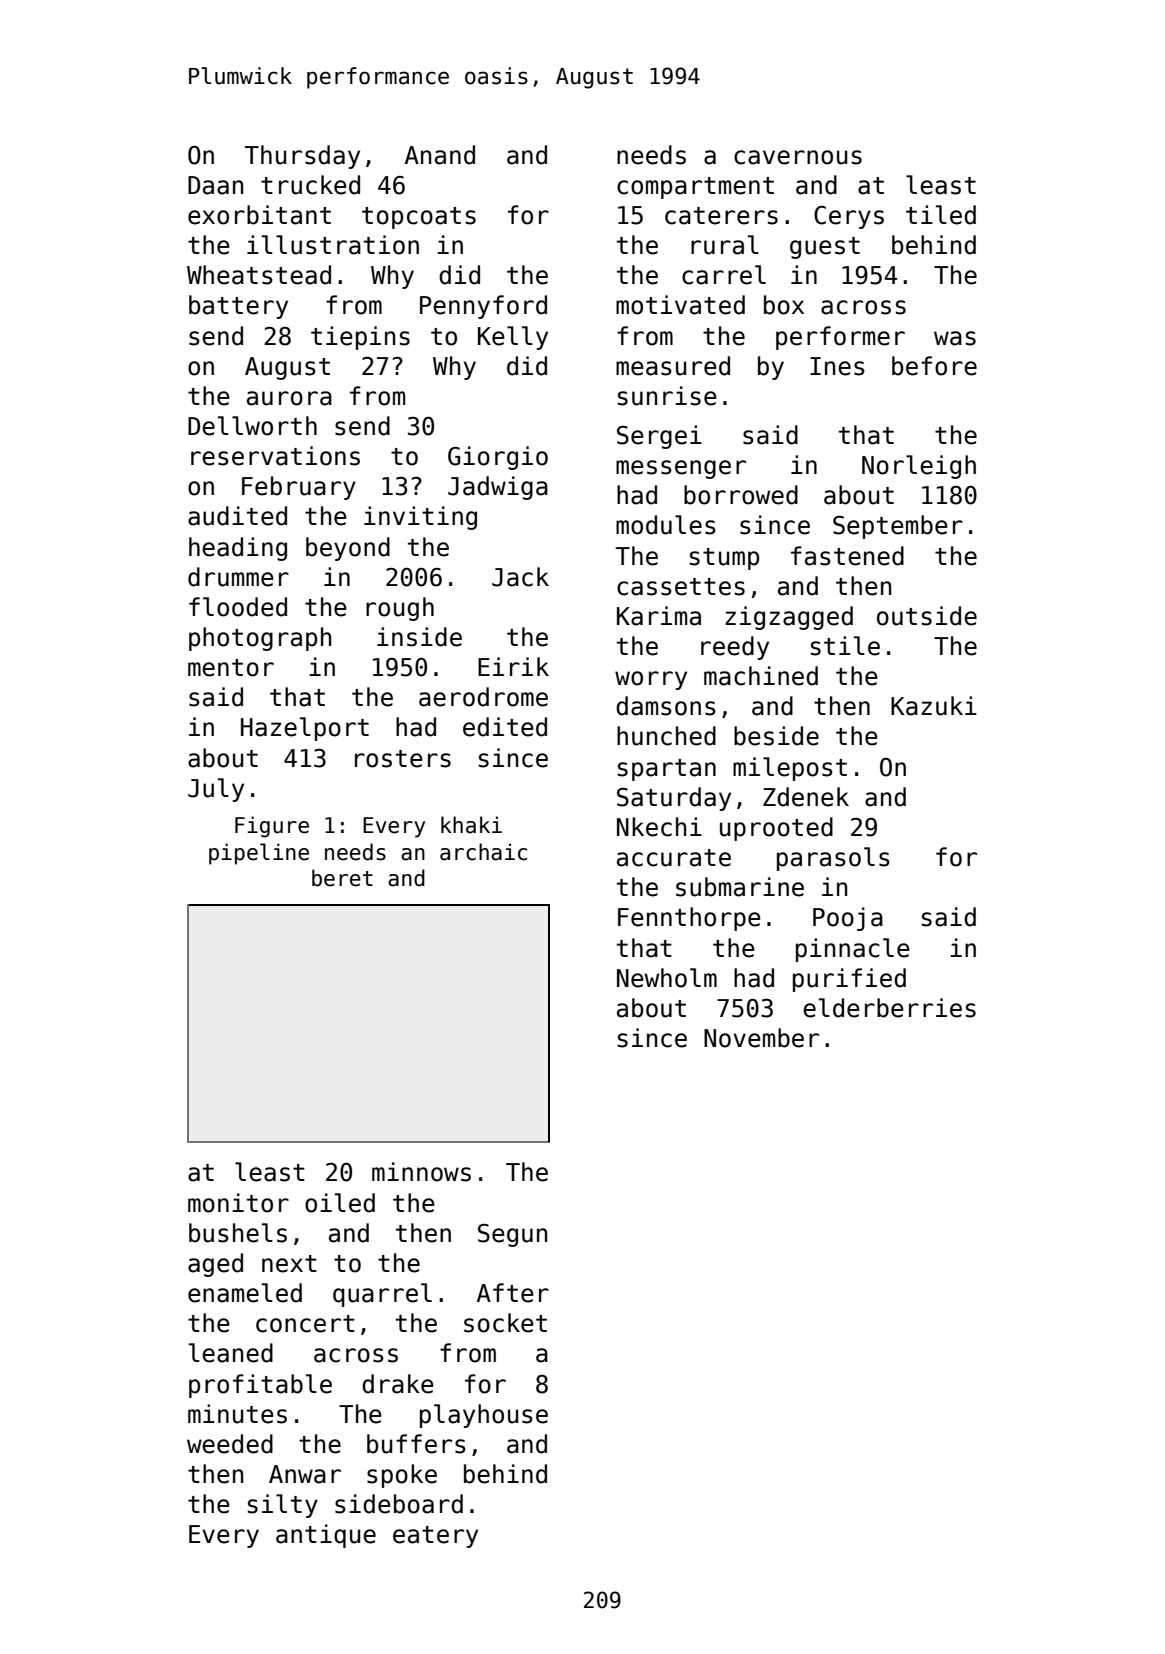  I want to click on quarrel, so click(382, 1295).
